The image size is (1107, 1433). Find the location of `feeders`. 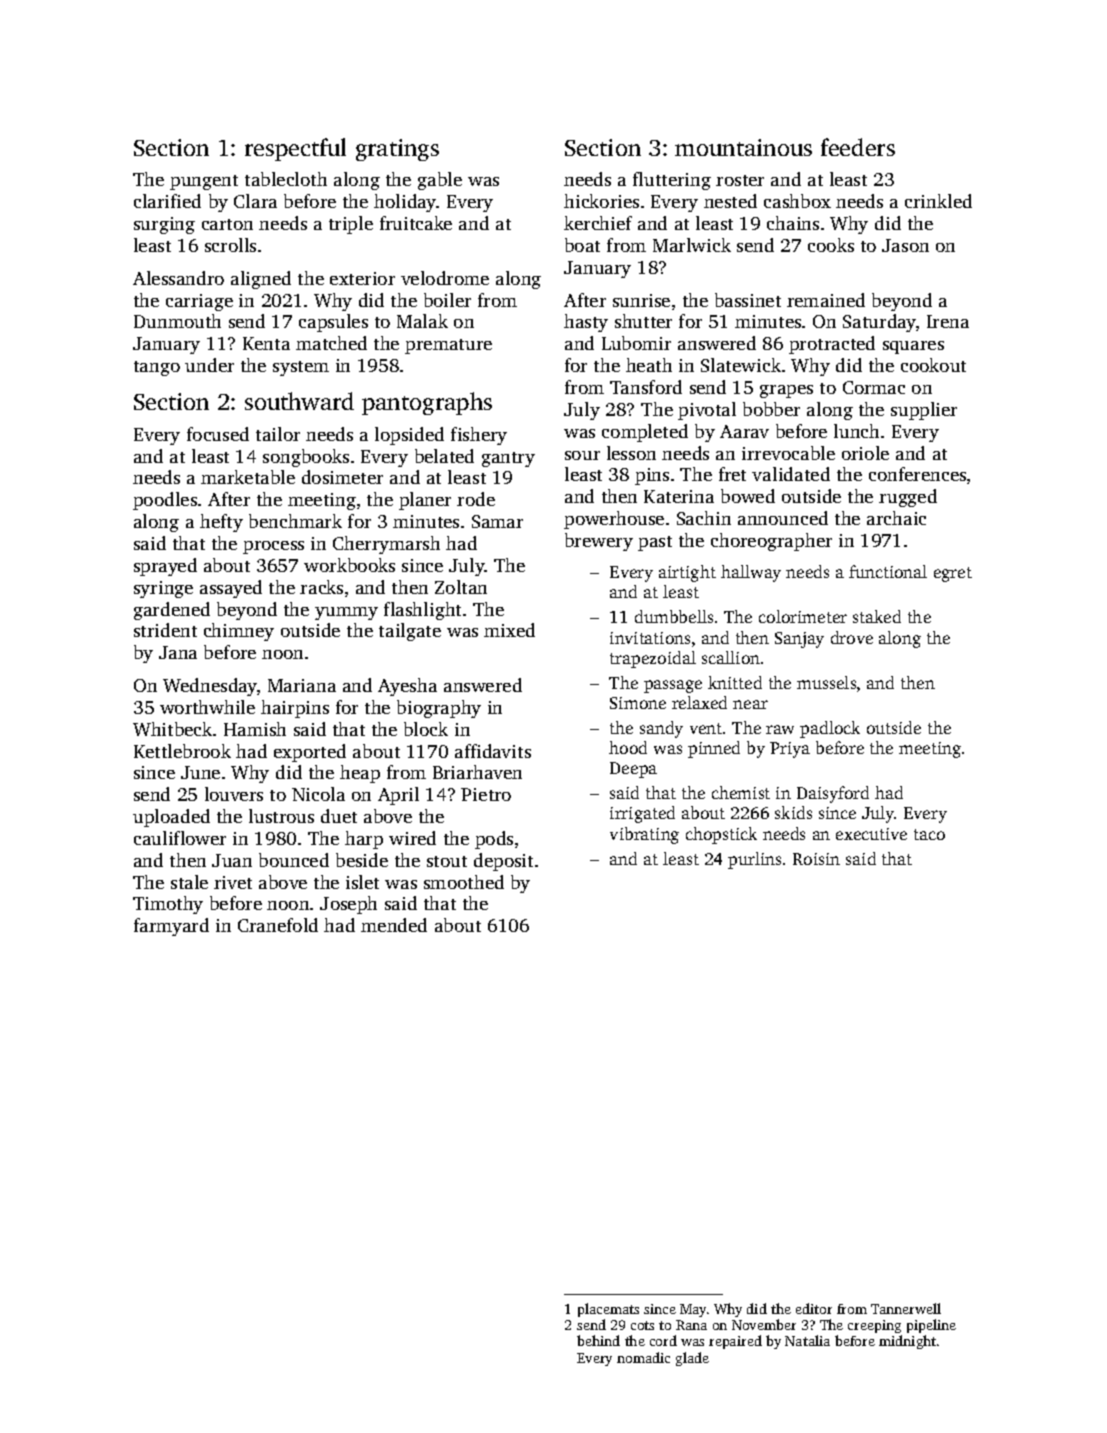

feeders is located at coordinates (858, 147).
